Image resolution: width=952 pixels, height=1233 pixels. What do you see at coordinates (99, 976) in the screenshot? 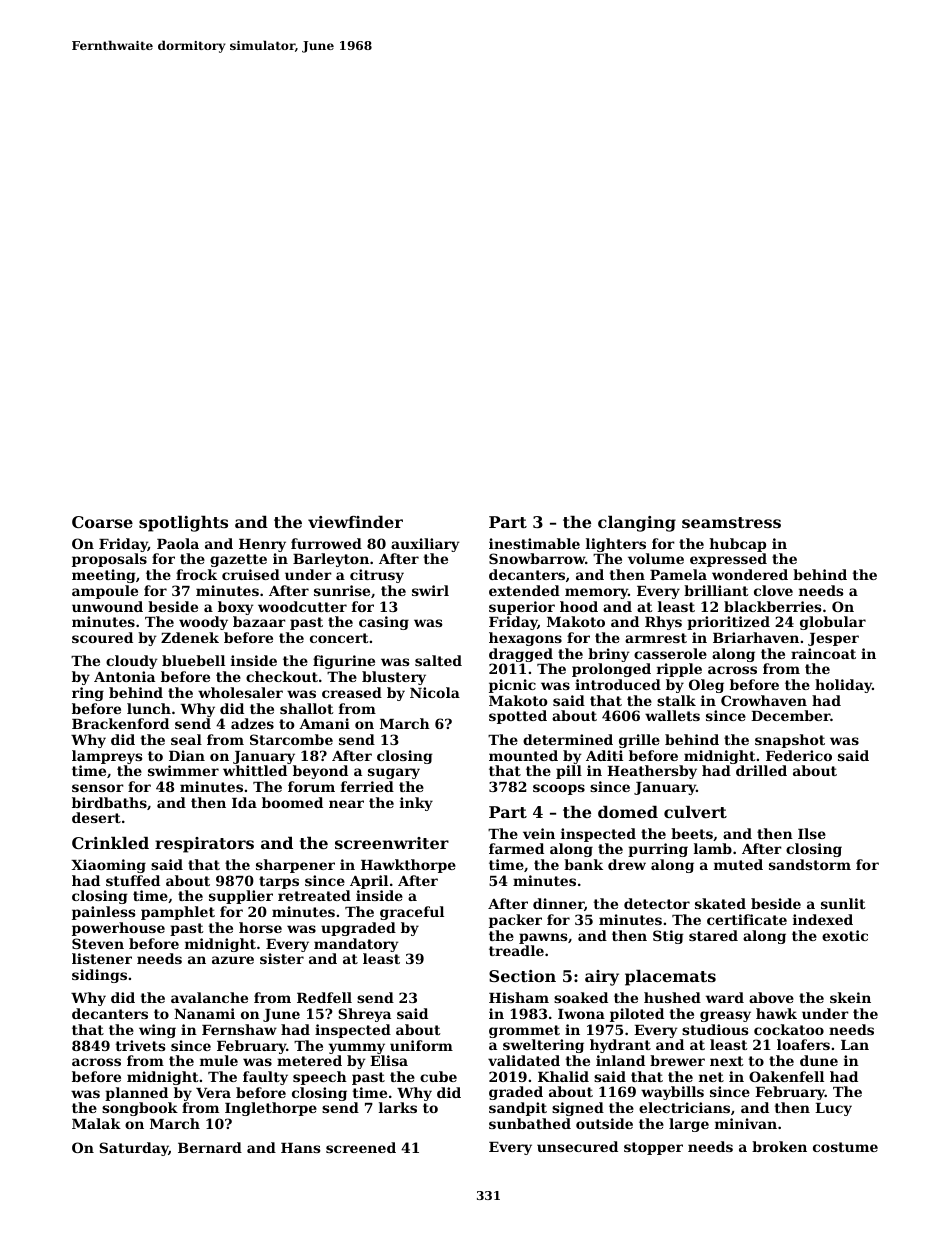
I see `sidings` at bounding box center [99, 976].
